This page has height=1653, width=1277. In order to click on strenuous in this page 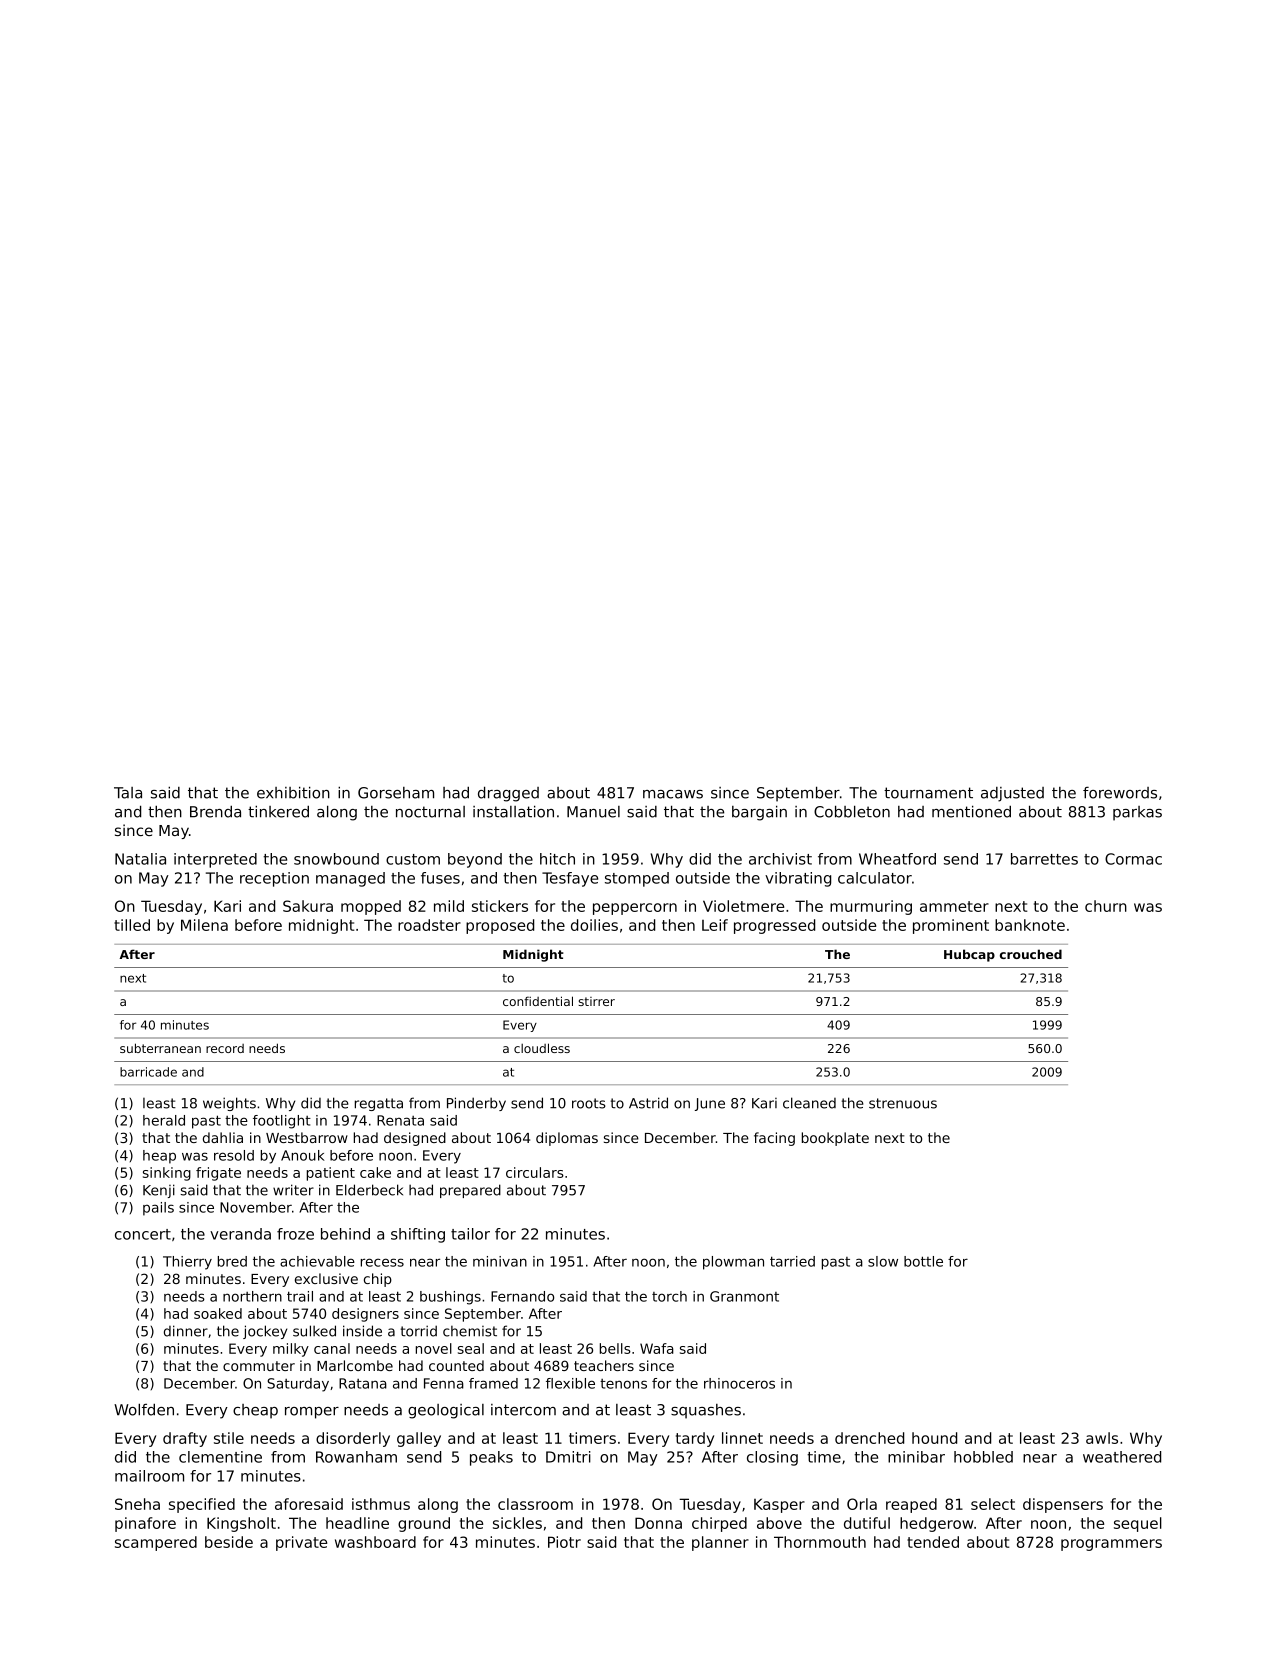, I will do `click(903, 1103)`.
